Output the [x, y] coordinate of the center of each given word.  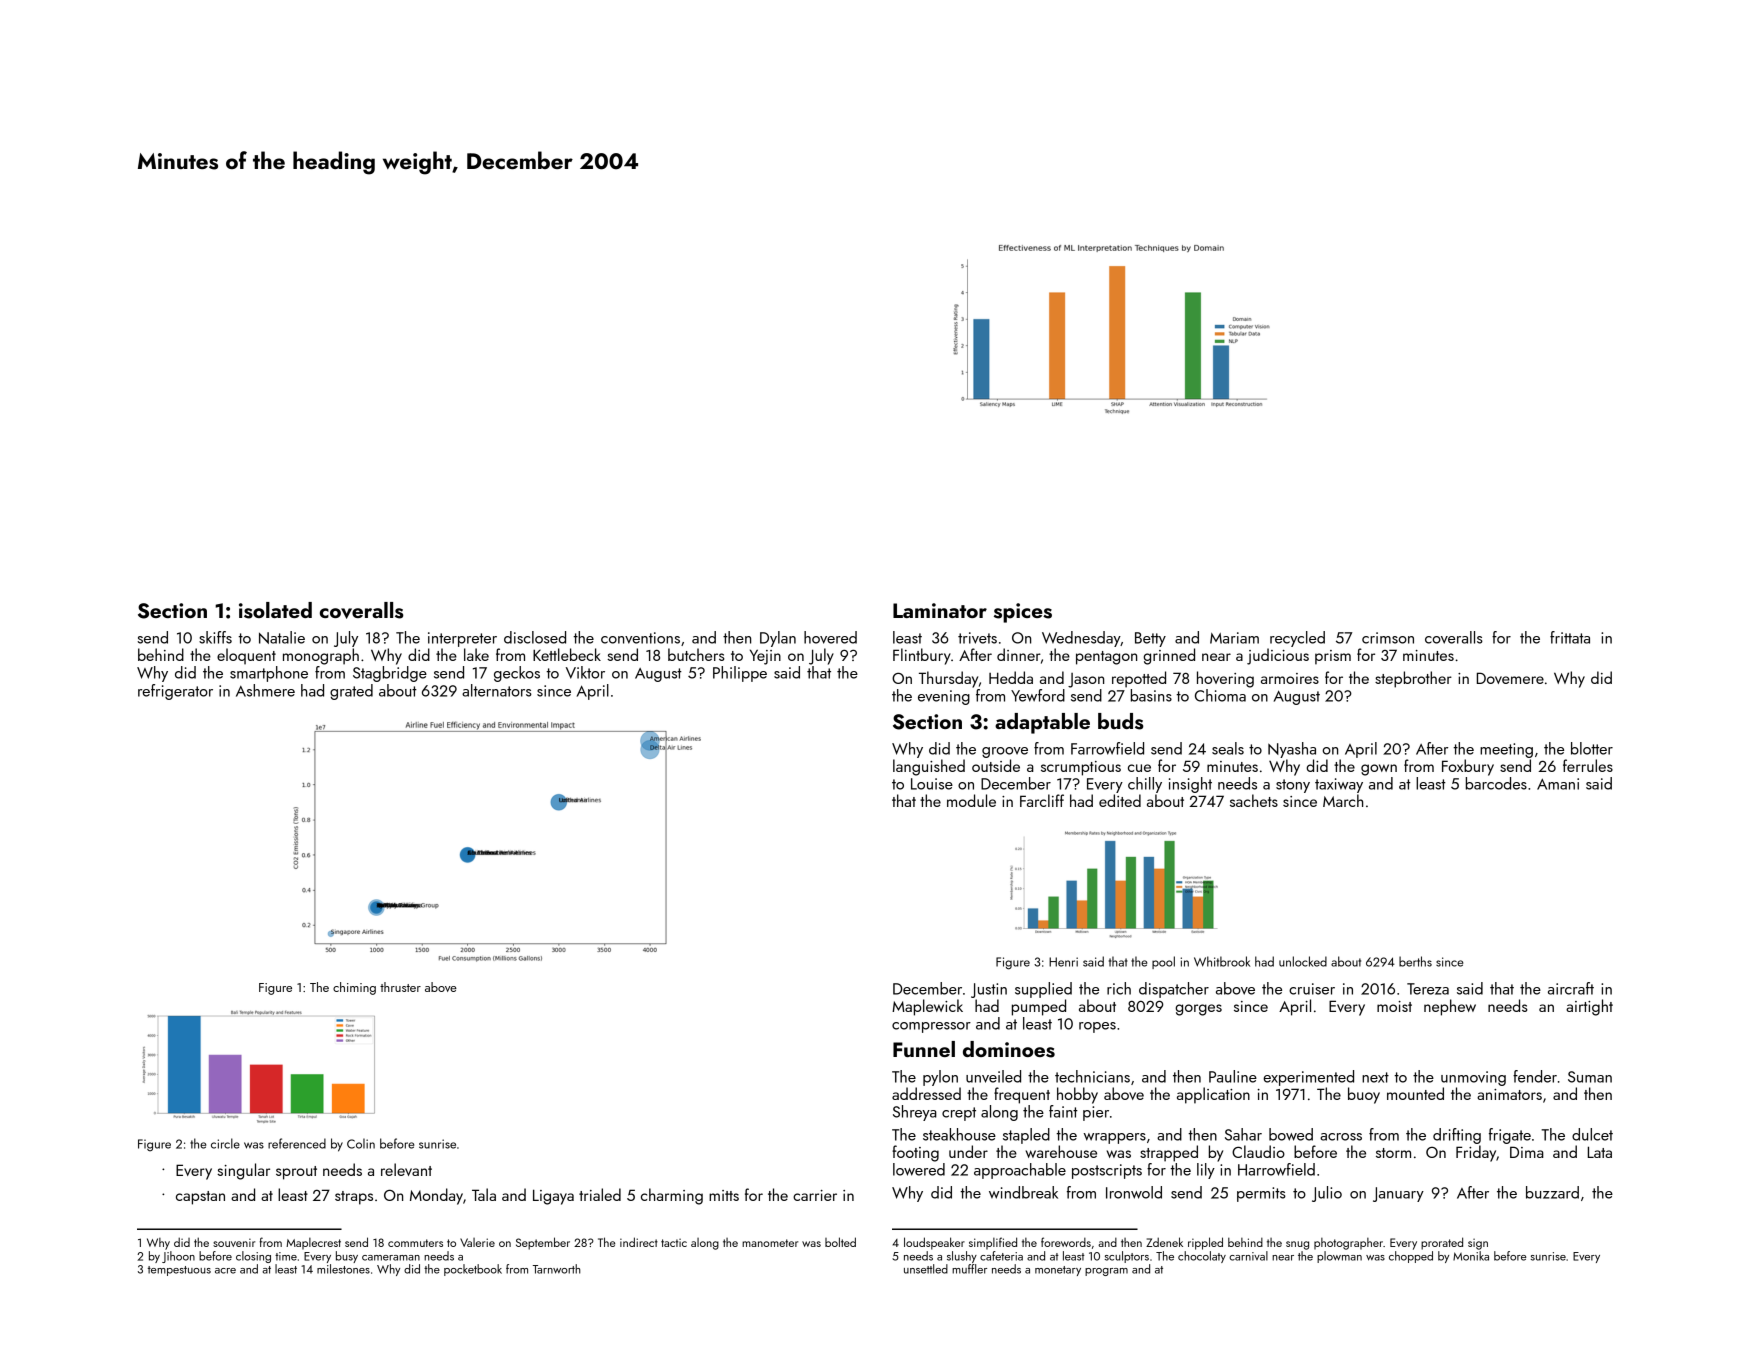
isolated [275, 610]
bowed [1291, 1134]
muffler [969, 1269]
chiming [354, 988]
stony [1293, 786]
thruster [400, 987]
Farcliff [1042, 800]
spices [1023, 613]
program [1106, 1272]
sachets [1254, 800]
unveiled [993, 1076]
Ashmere [265, 690]
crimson [1388, 638]
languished [929, 767]
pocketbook [473, 1270]
